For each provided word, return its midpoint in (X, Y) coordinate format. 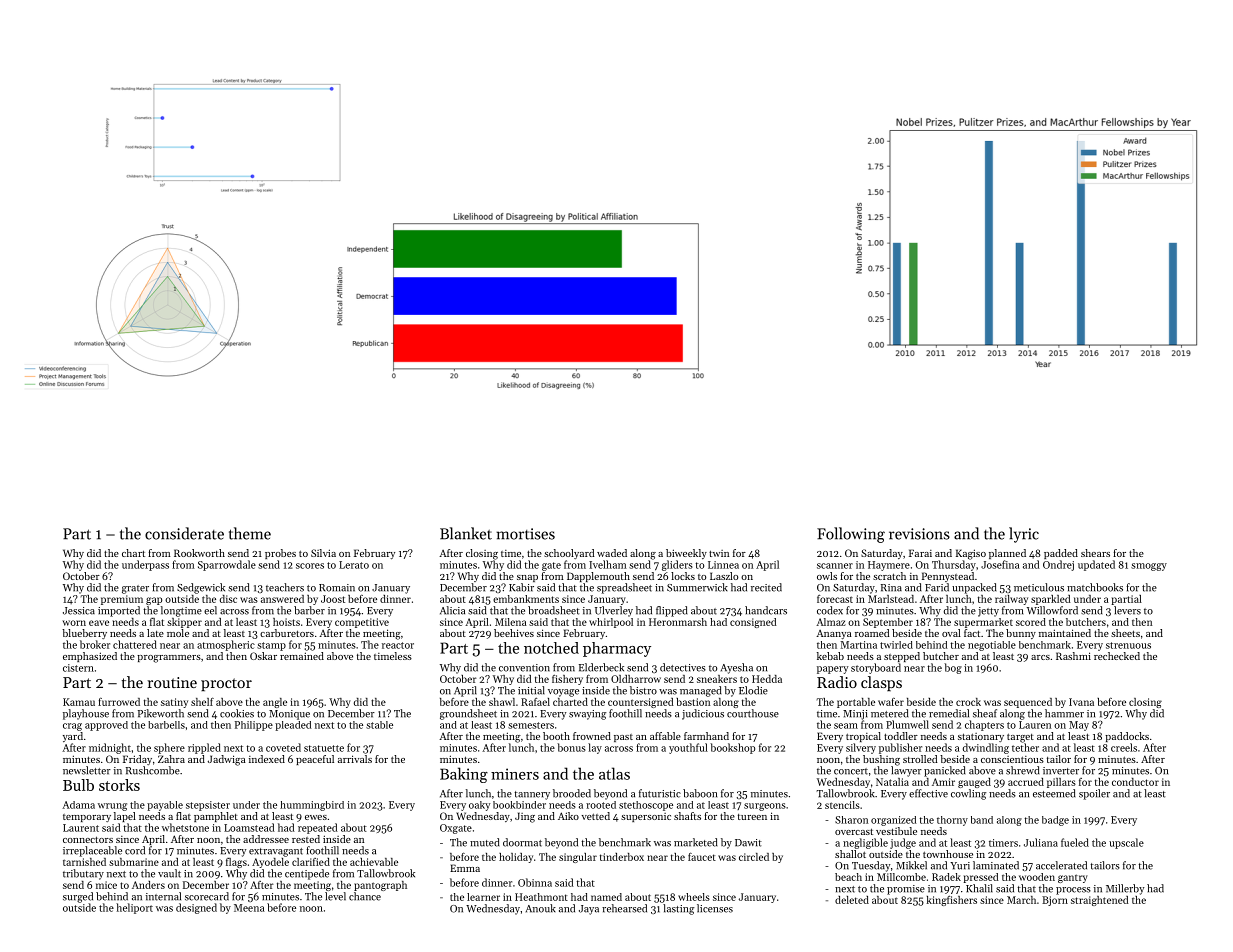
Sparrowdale (227, 565)
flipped (672, 611)
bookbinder (519, 805)
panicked (945, 771)
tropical (863, 737)
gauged (974, 783)
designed (196, 908)
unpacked (974, 588)
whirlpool (611, 623)
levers (1127, 610)
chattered (135, 644)
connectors (88, 839)
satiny (174, 703)
